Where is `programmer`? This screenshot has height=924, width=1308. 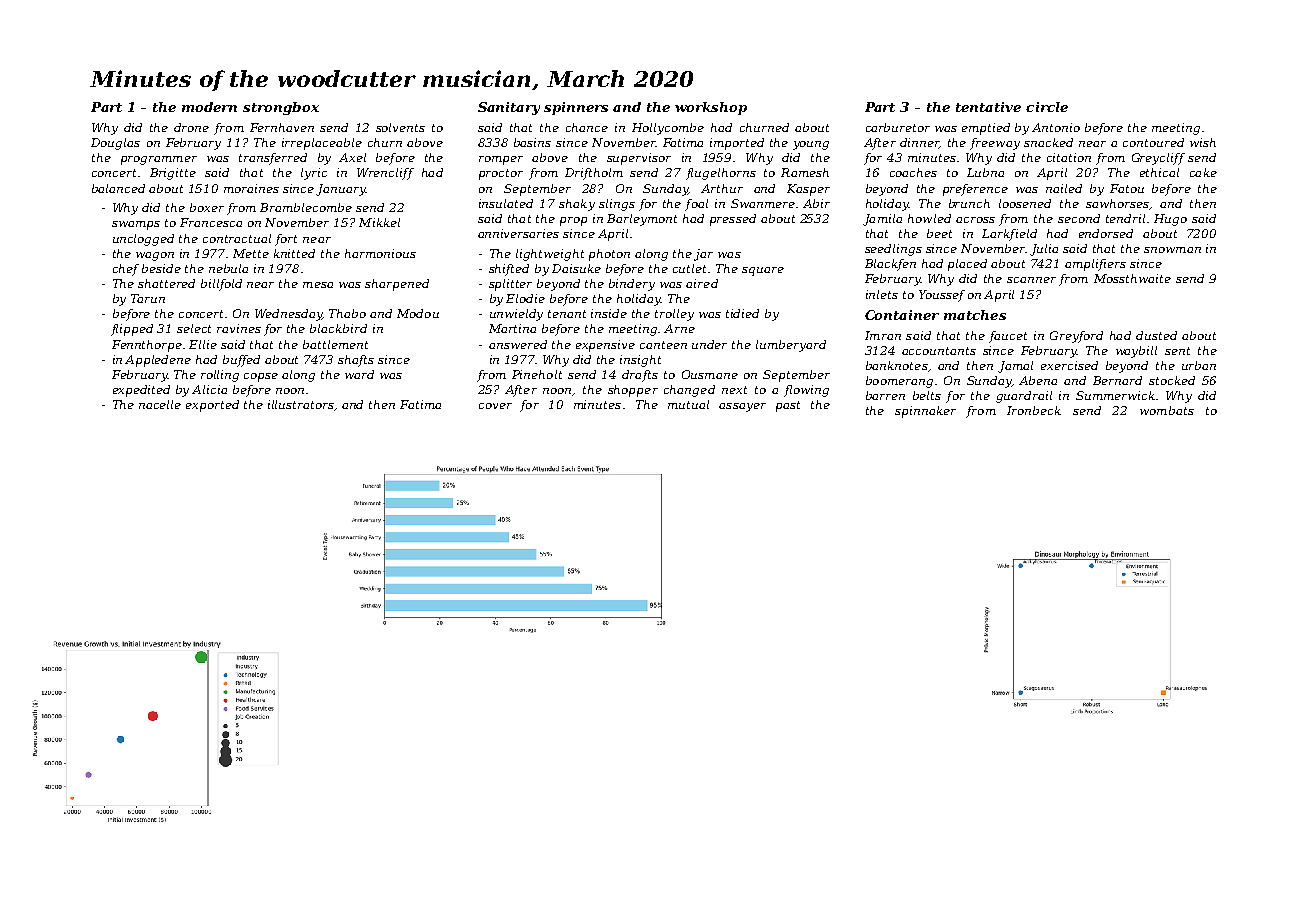
programmer is located at coordinates (159, 160).
